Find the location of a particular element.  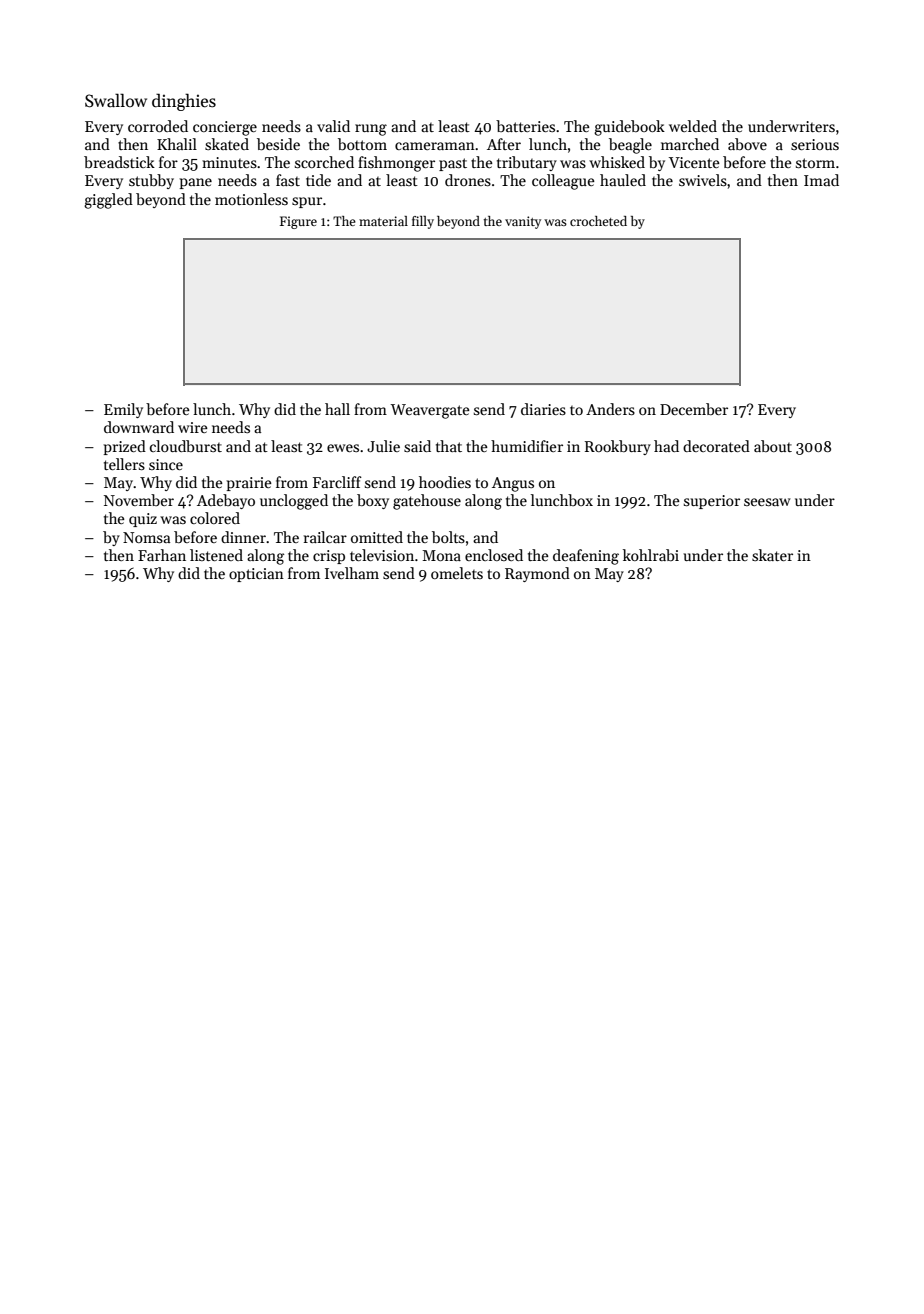

batteries is located at coordinates (525, 126).
